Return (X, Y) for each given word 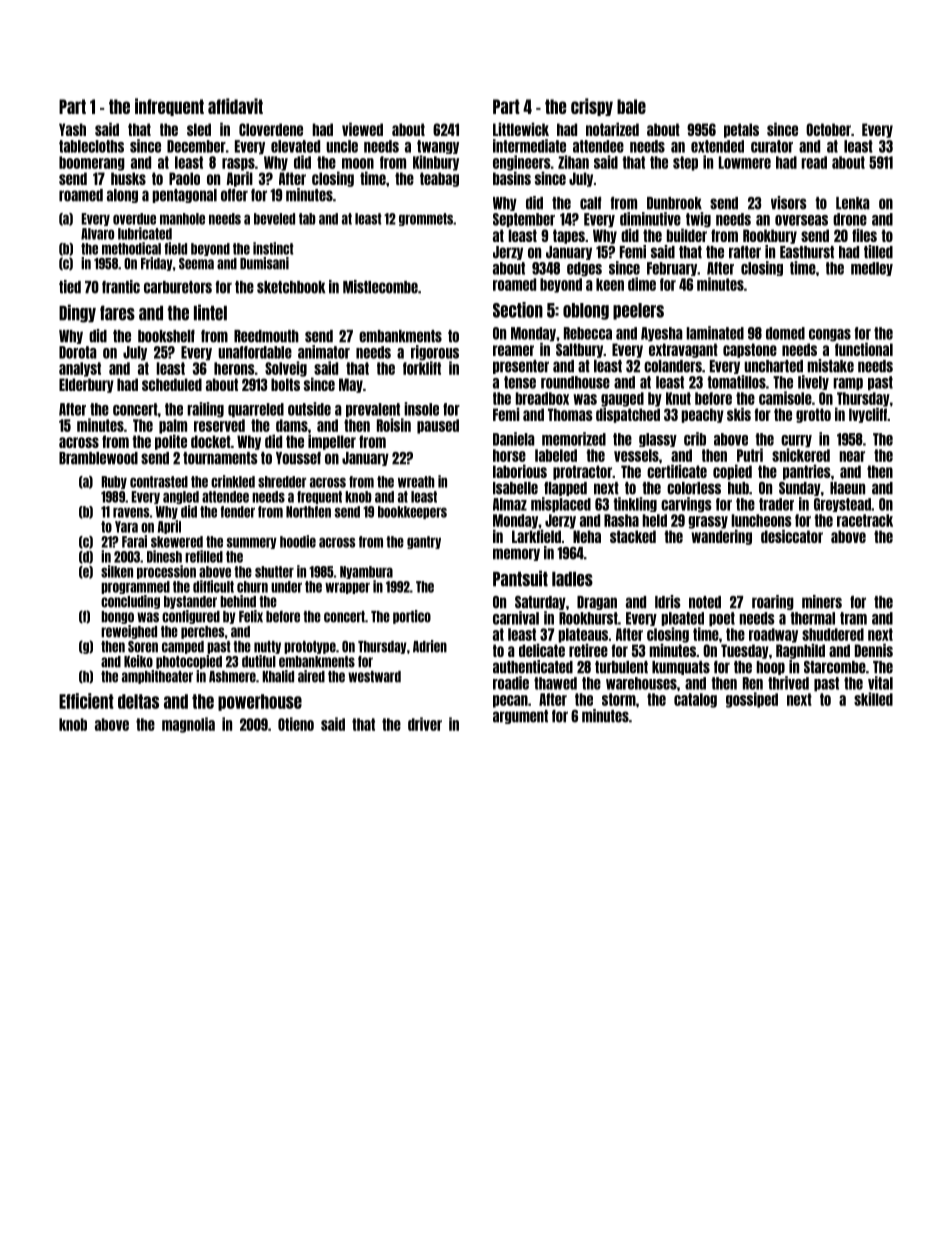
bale (631, 106)
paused (438, 426)
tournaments (220, 458)
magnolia (188, 725)
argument (520, 717)
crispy (592, 107)
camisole (785, 398)
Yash (72, 129)
